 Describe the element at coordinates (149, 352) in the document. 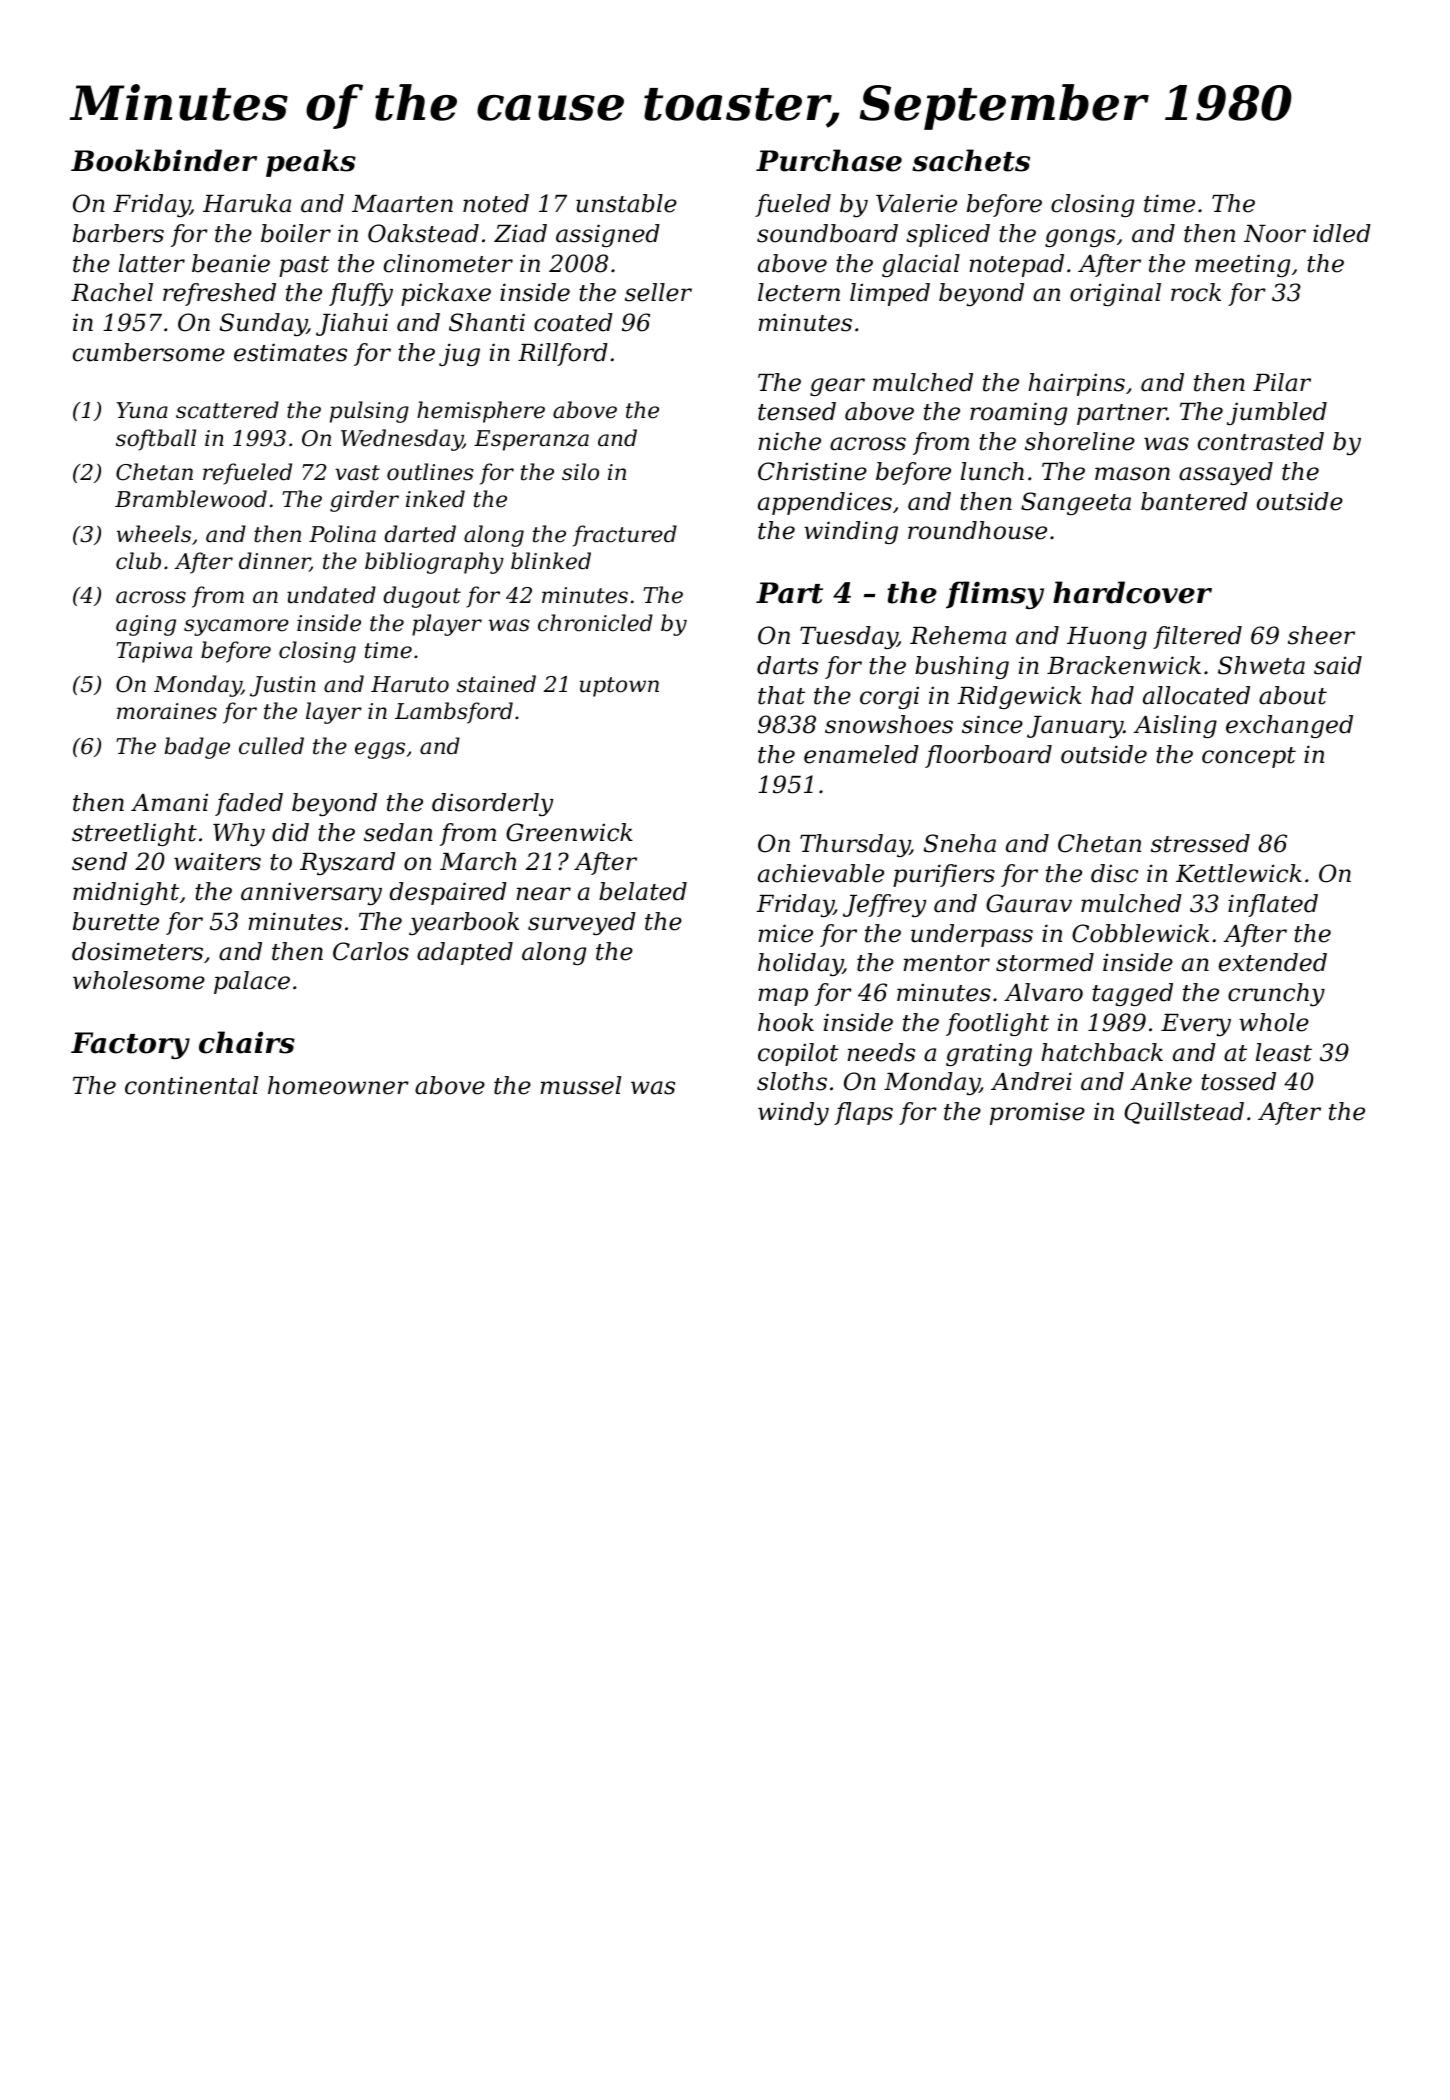

I see `cumbersome` at that location.
